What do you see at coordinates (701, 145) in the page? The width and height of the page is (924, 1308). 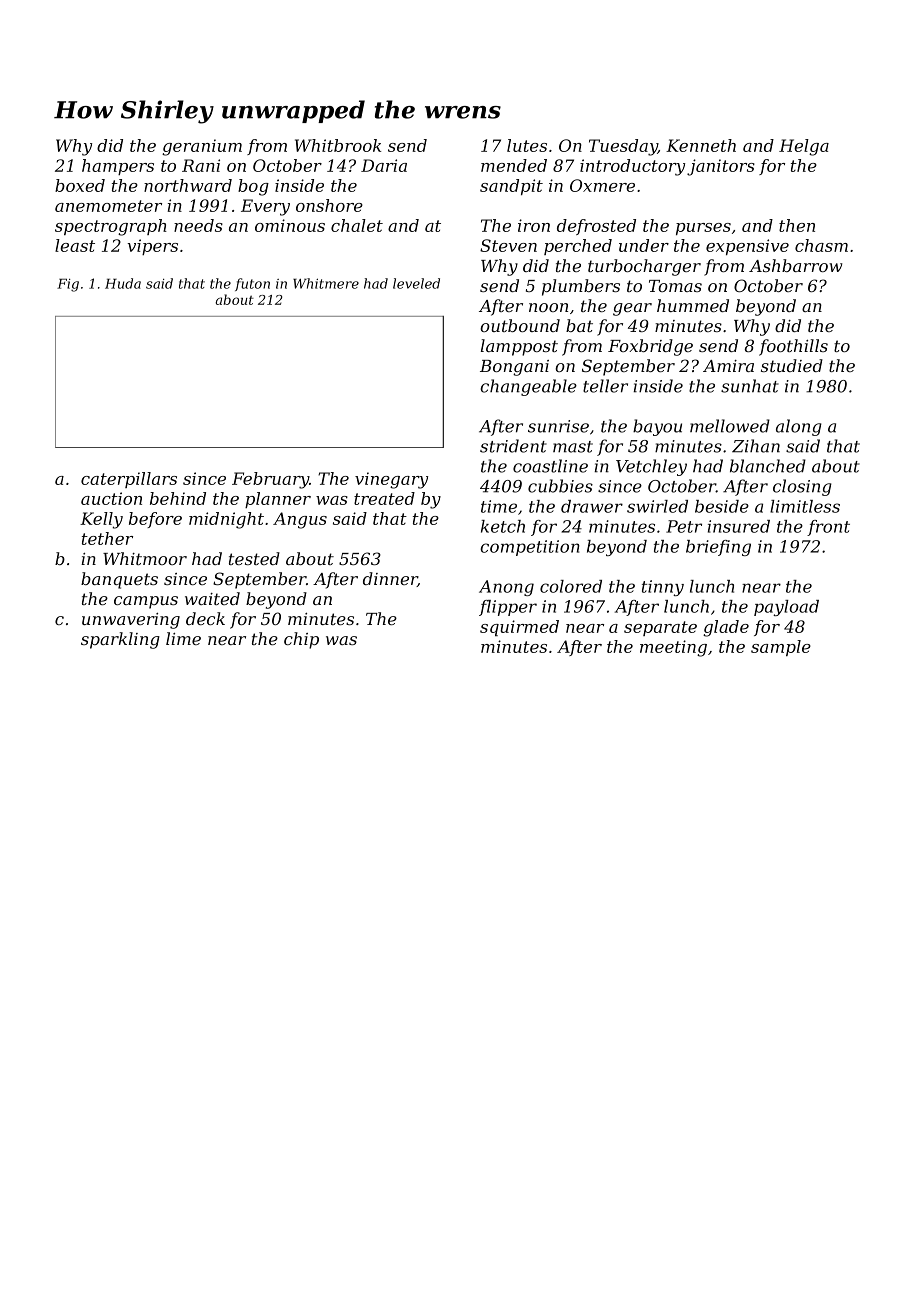 I see `Kenneth` at bounding box center [701, 145].
